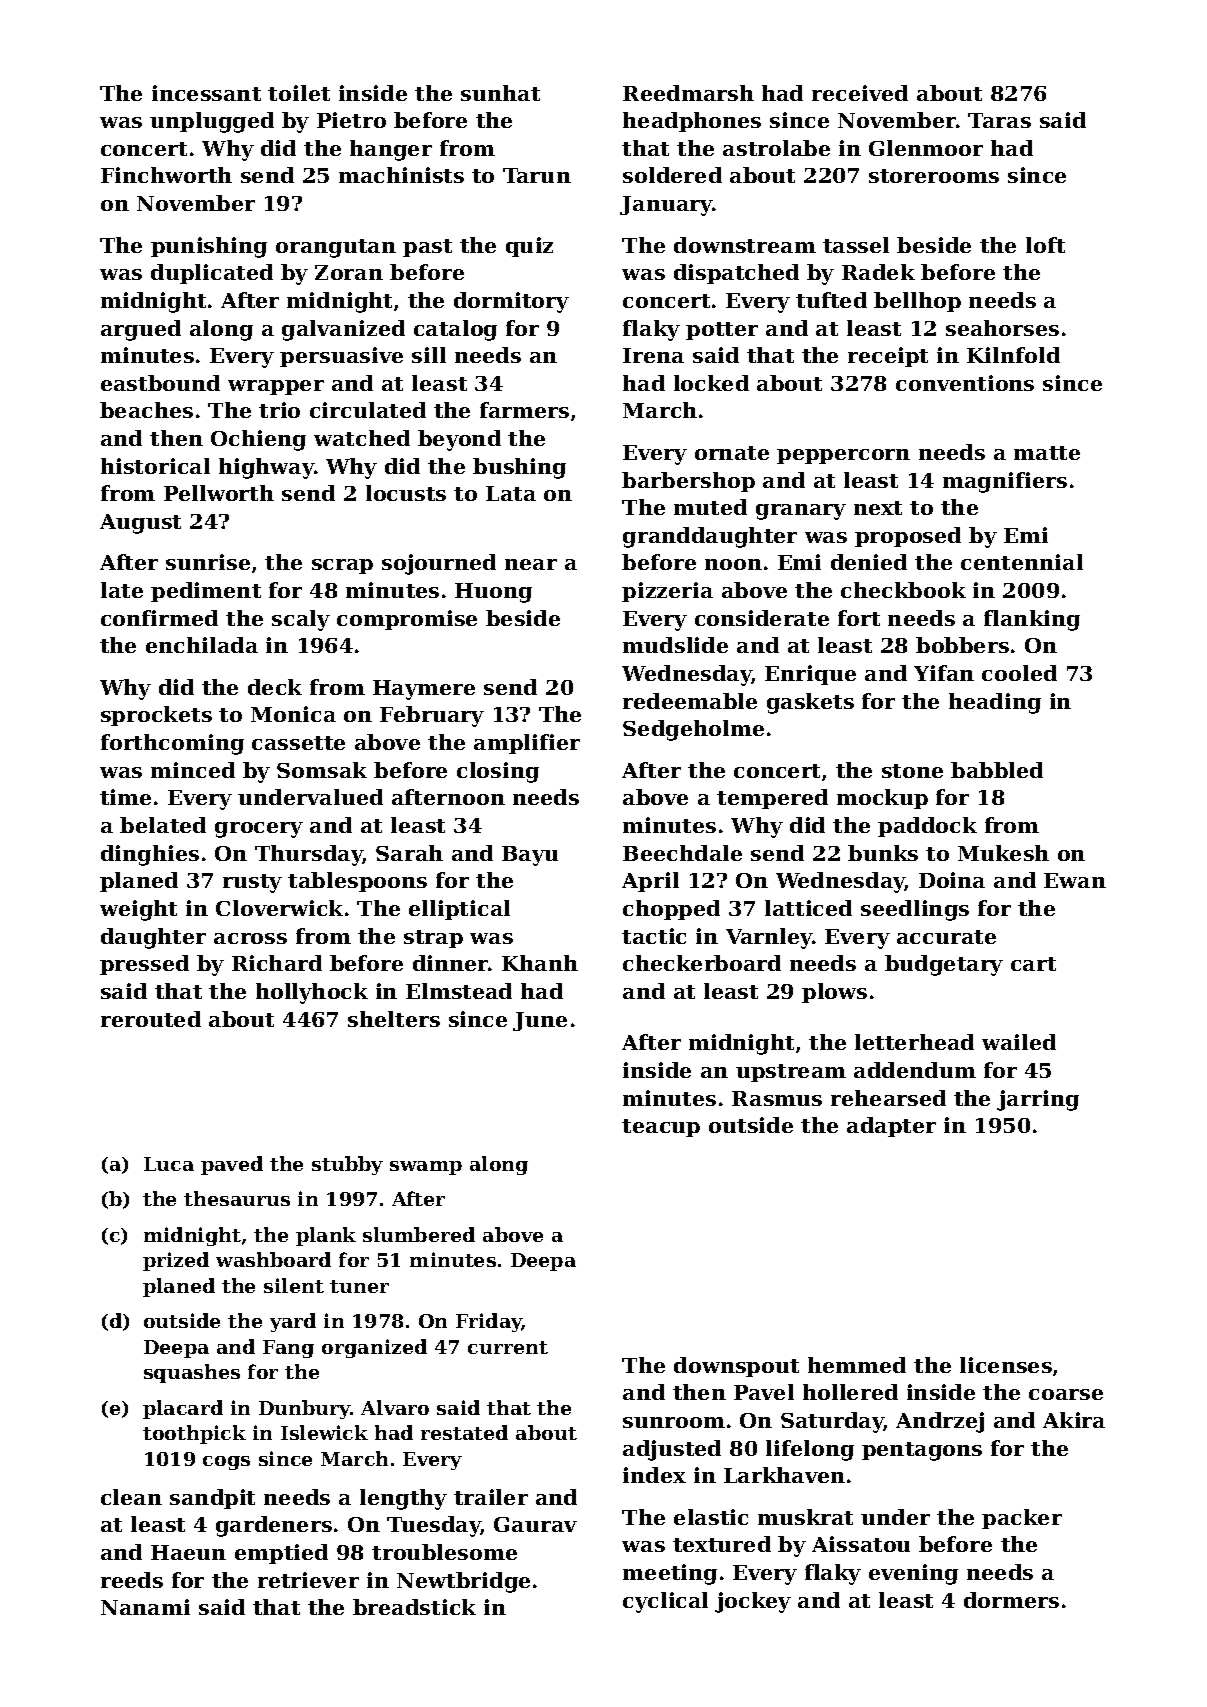 Image resolution: width=1207 pixels, height=1707 pixels. Describe the element at coordinates (166, 175) in the screenshot. I see `Finchworth` at that location.
